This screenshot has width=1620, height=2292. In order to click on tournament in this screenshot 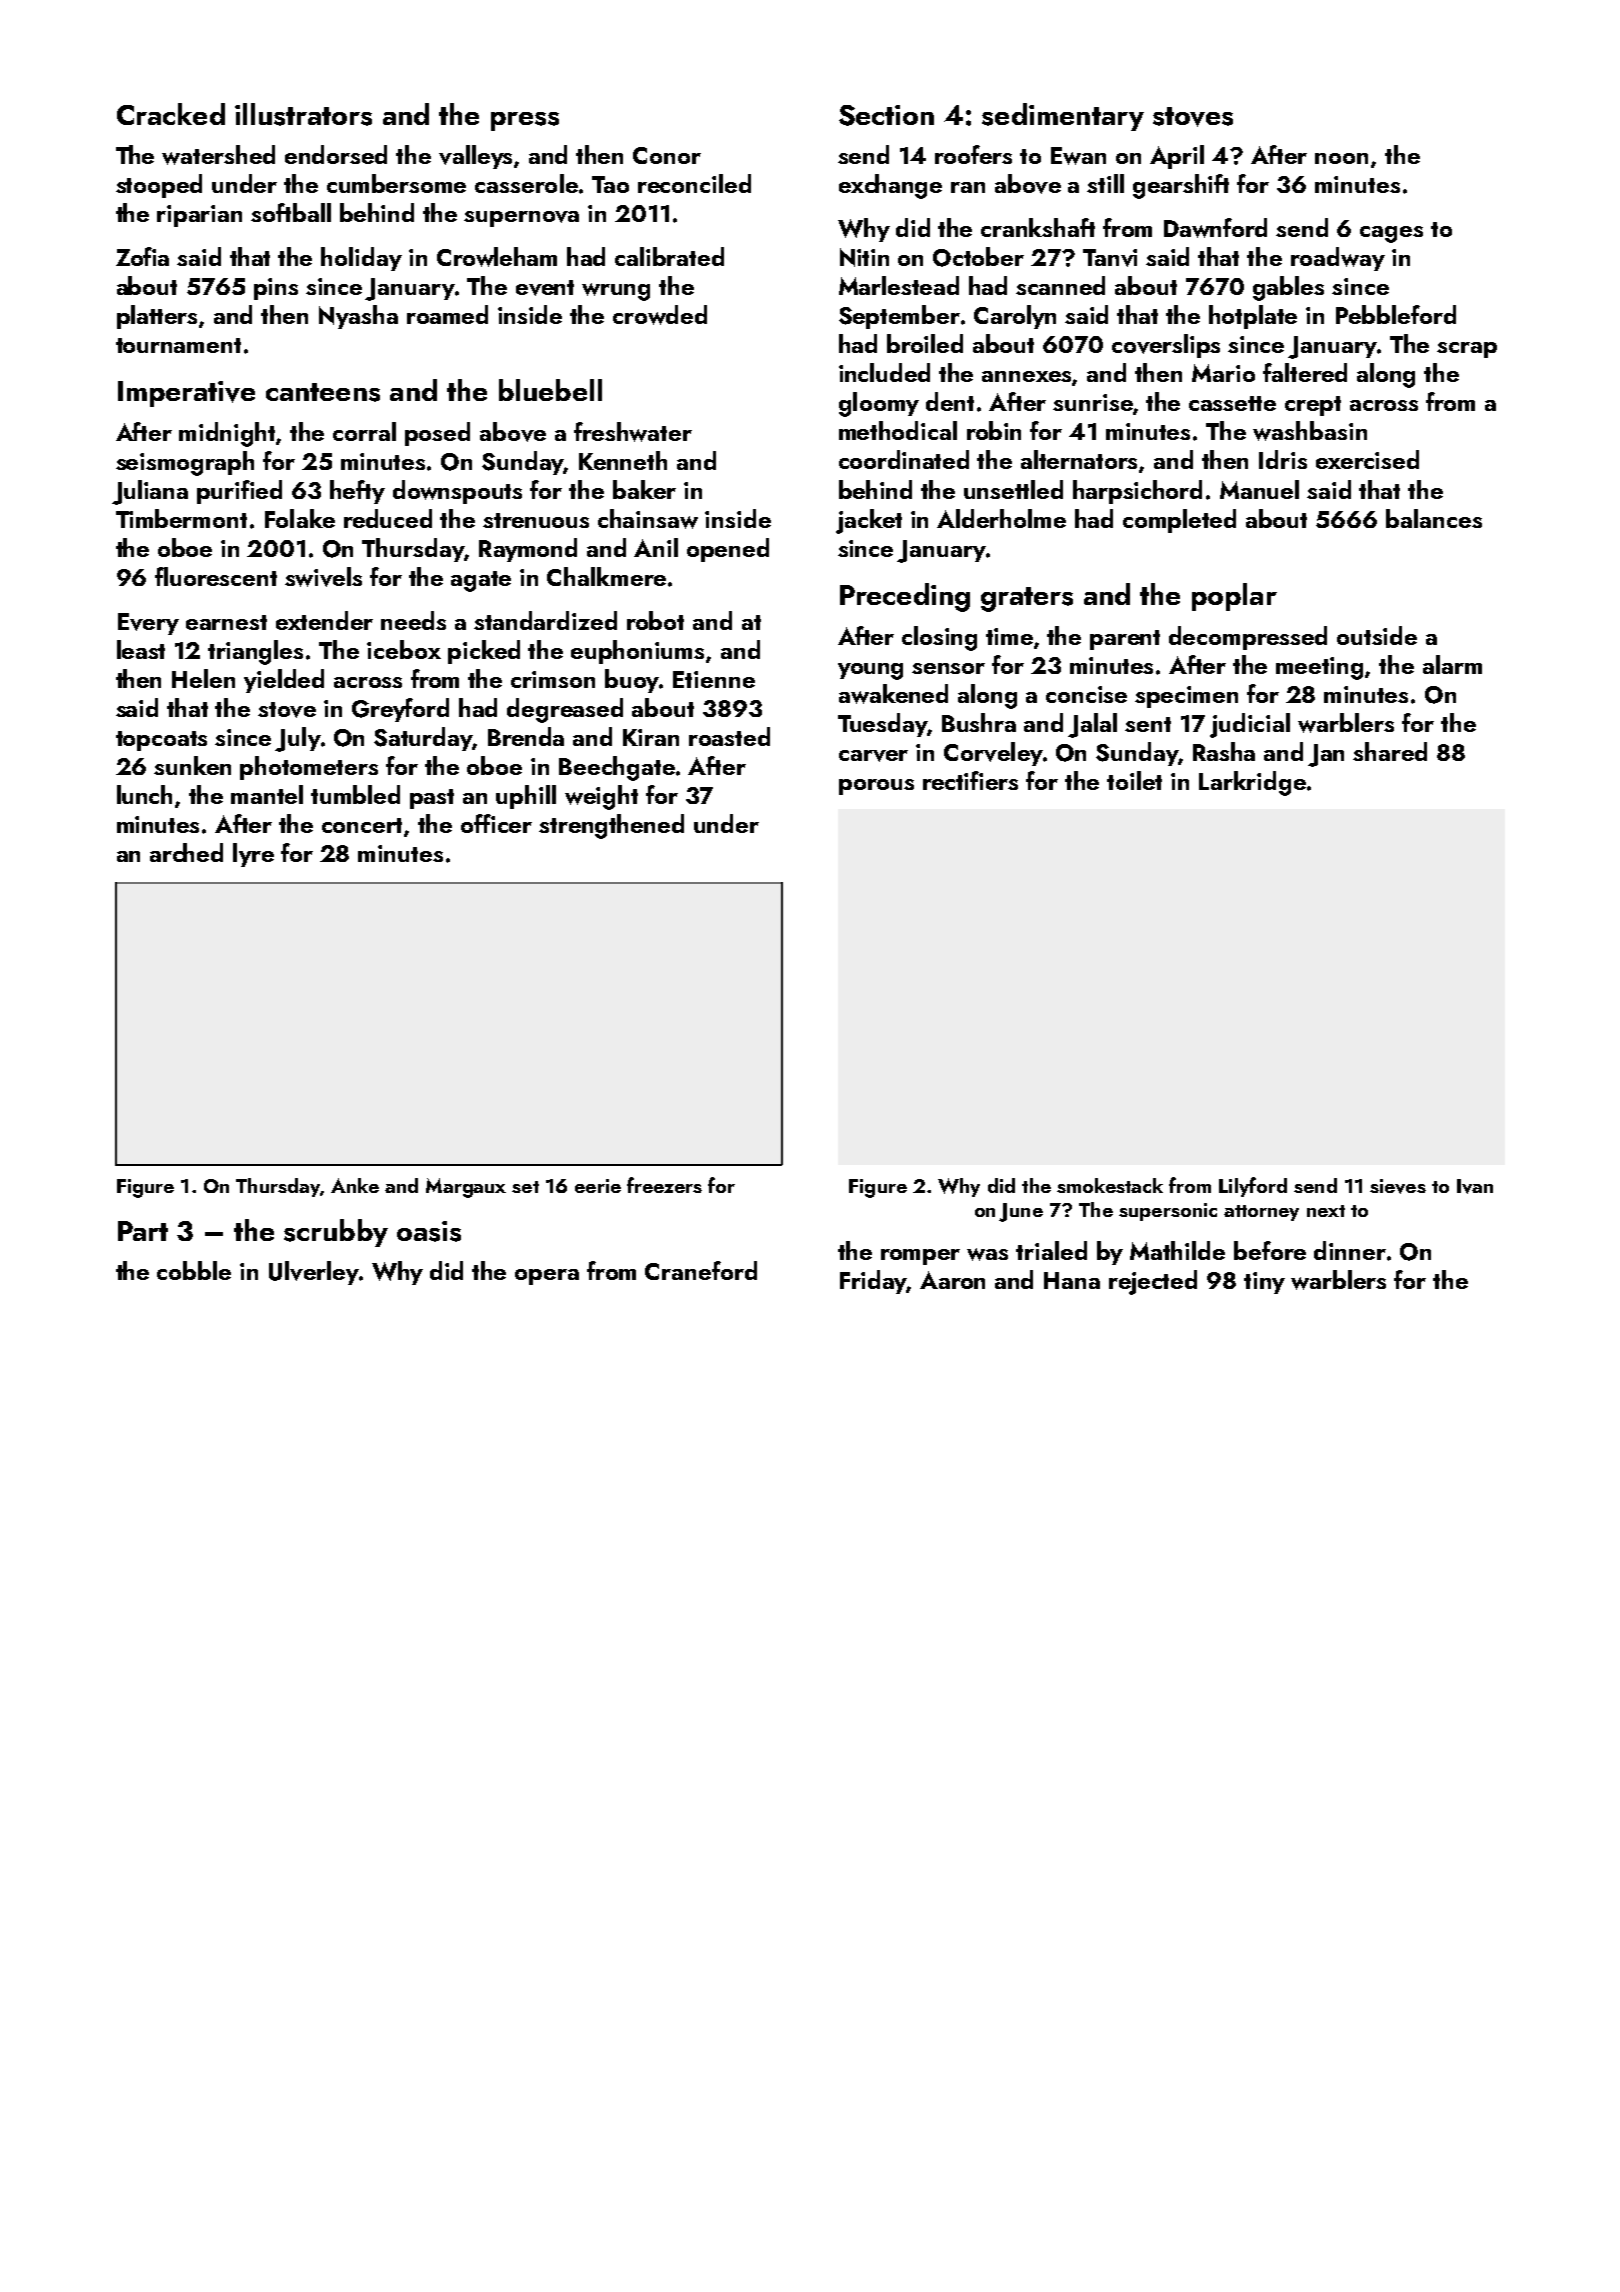, I will do `click(178, 345)`.
